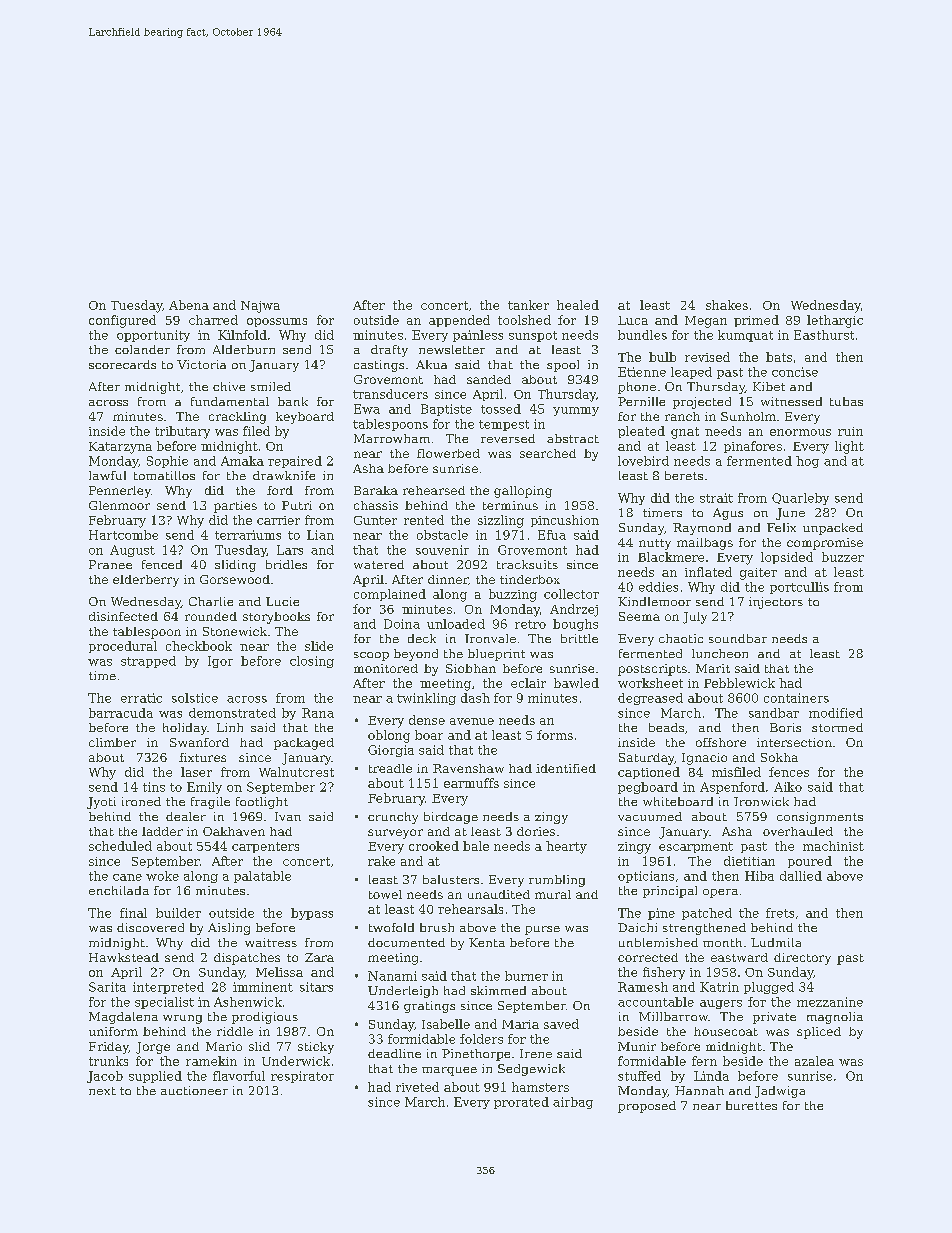 The width and height of the screenshot is (952, 1233). Describe the element at coordinates (304, 744) in the screenshot. I see `packaged` at that location.
